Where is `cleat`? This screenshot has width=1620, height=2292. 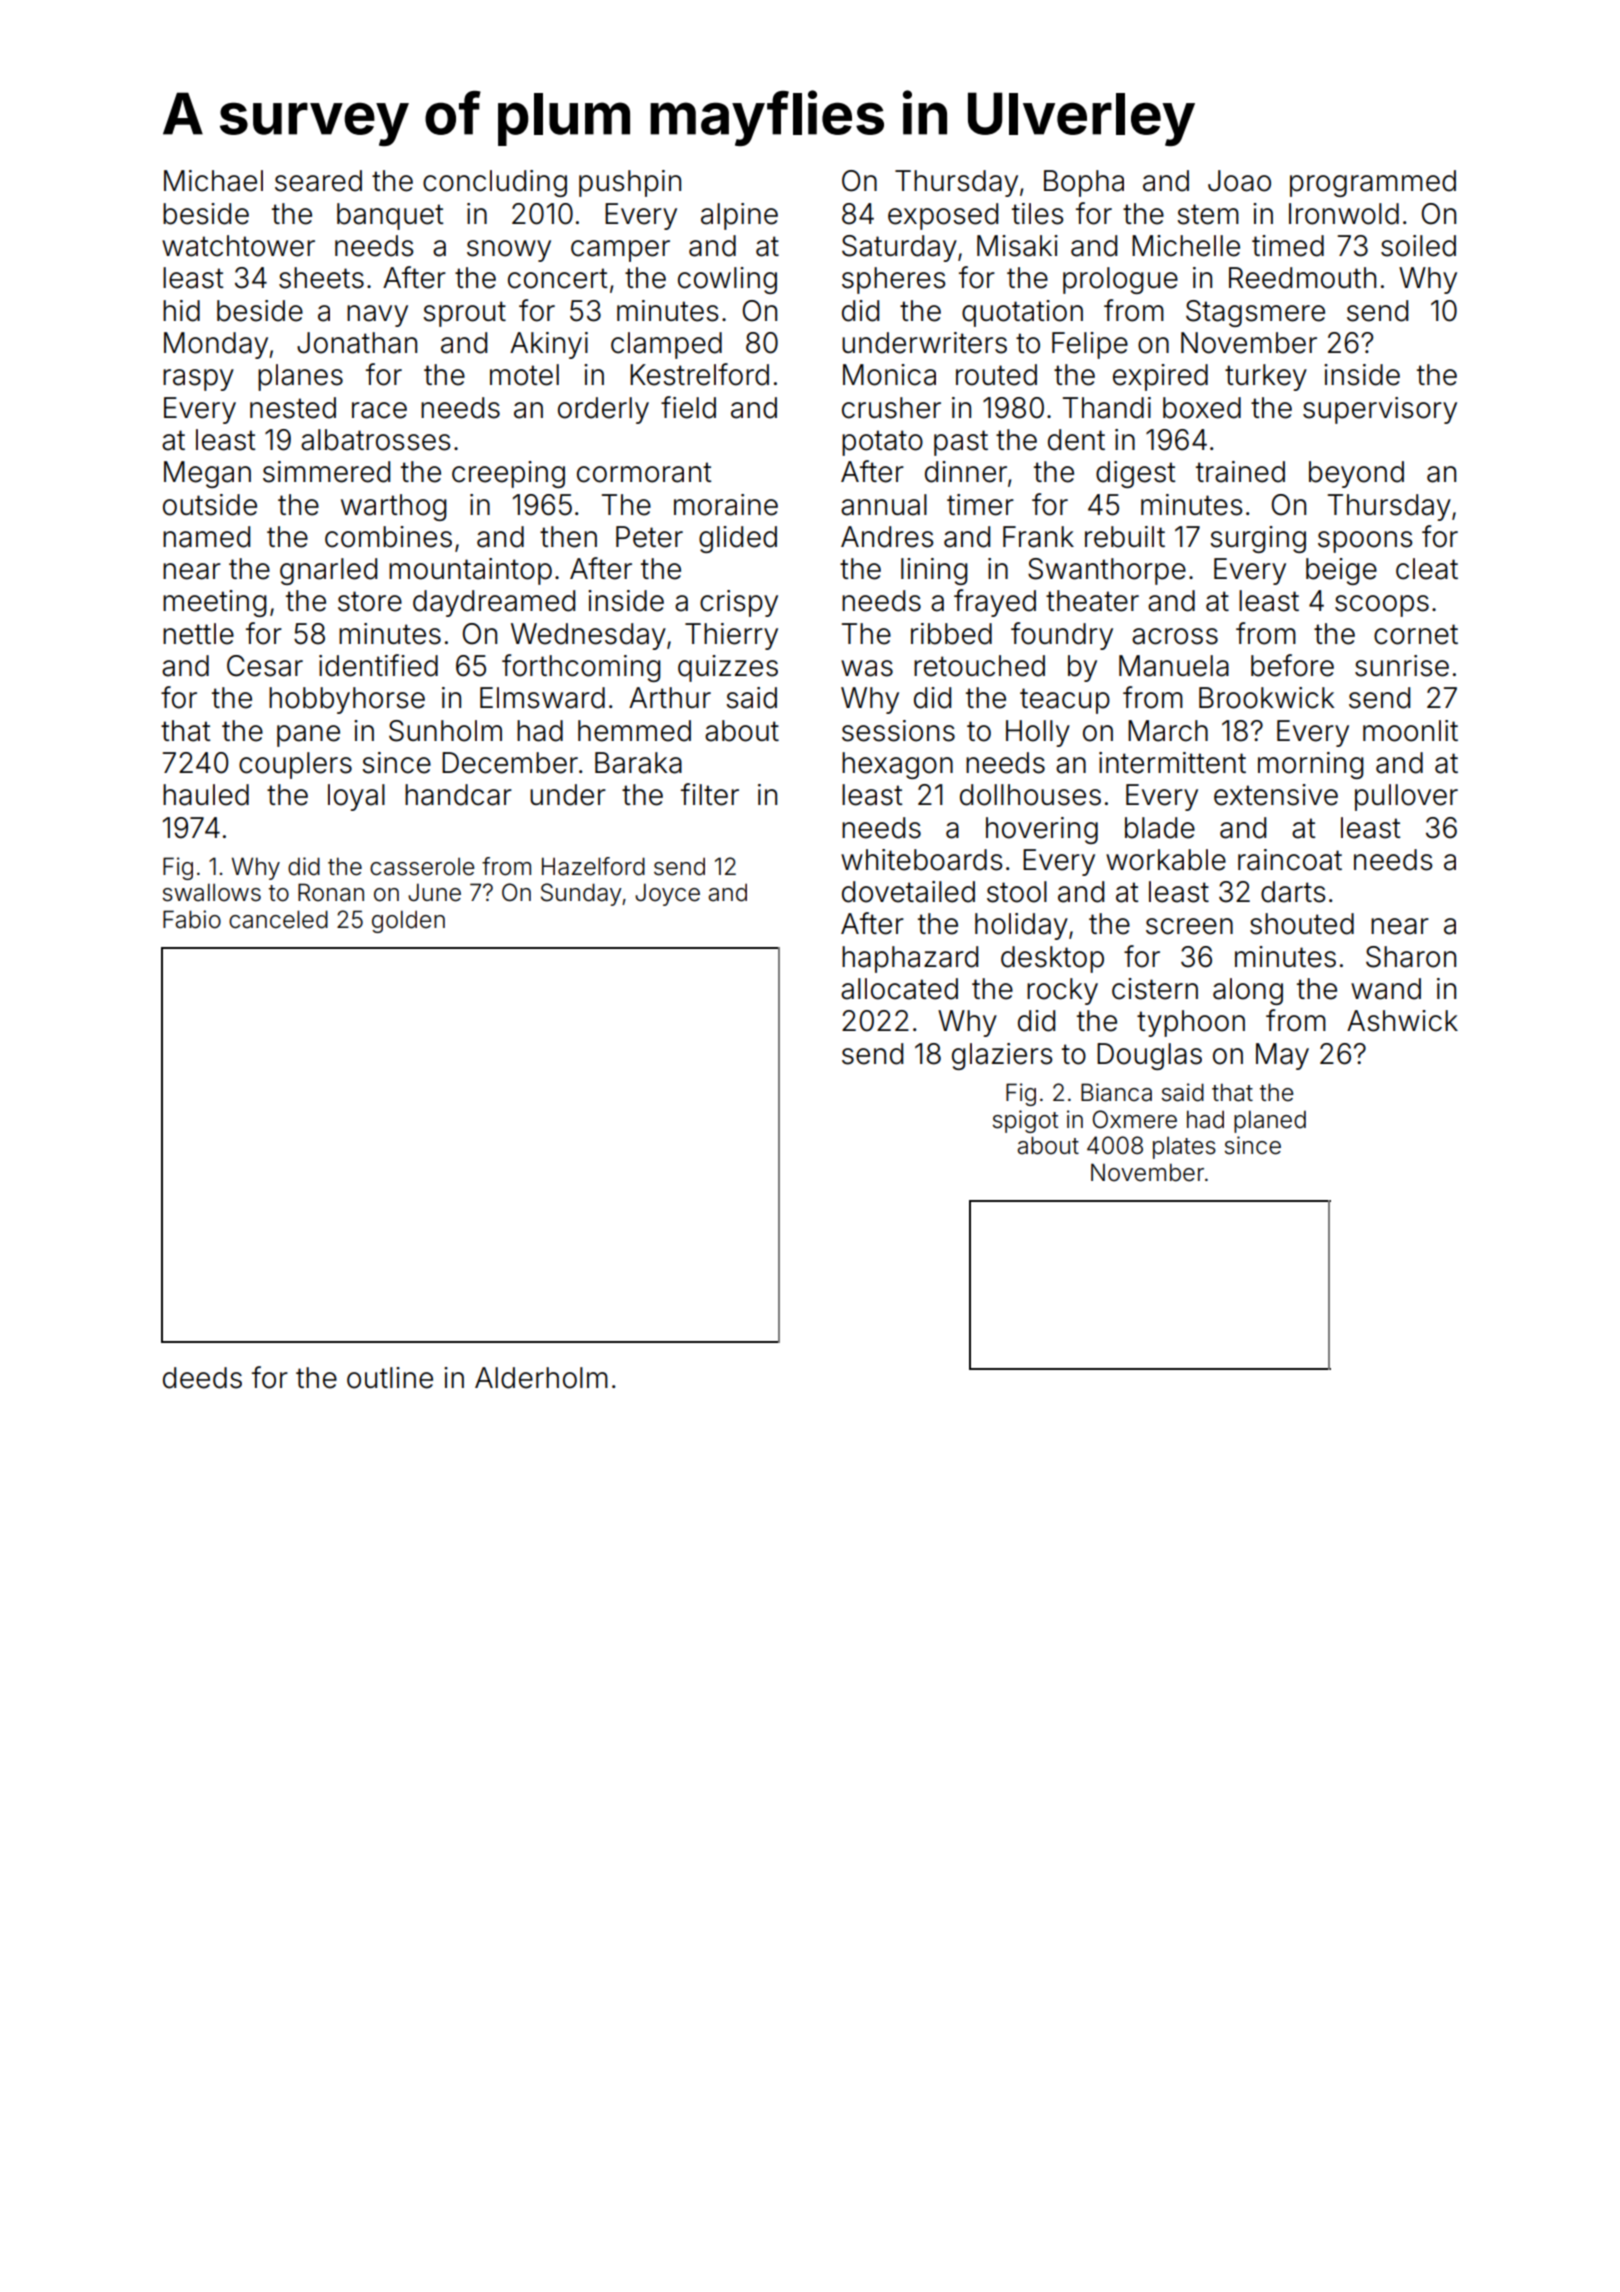
cleat is located at coordinates (1427, 569).
